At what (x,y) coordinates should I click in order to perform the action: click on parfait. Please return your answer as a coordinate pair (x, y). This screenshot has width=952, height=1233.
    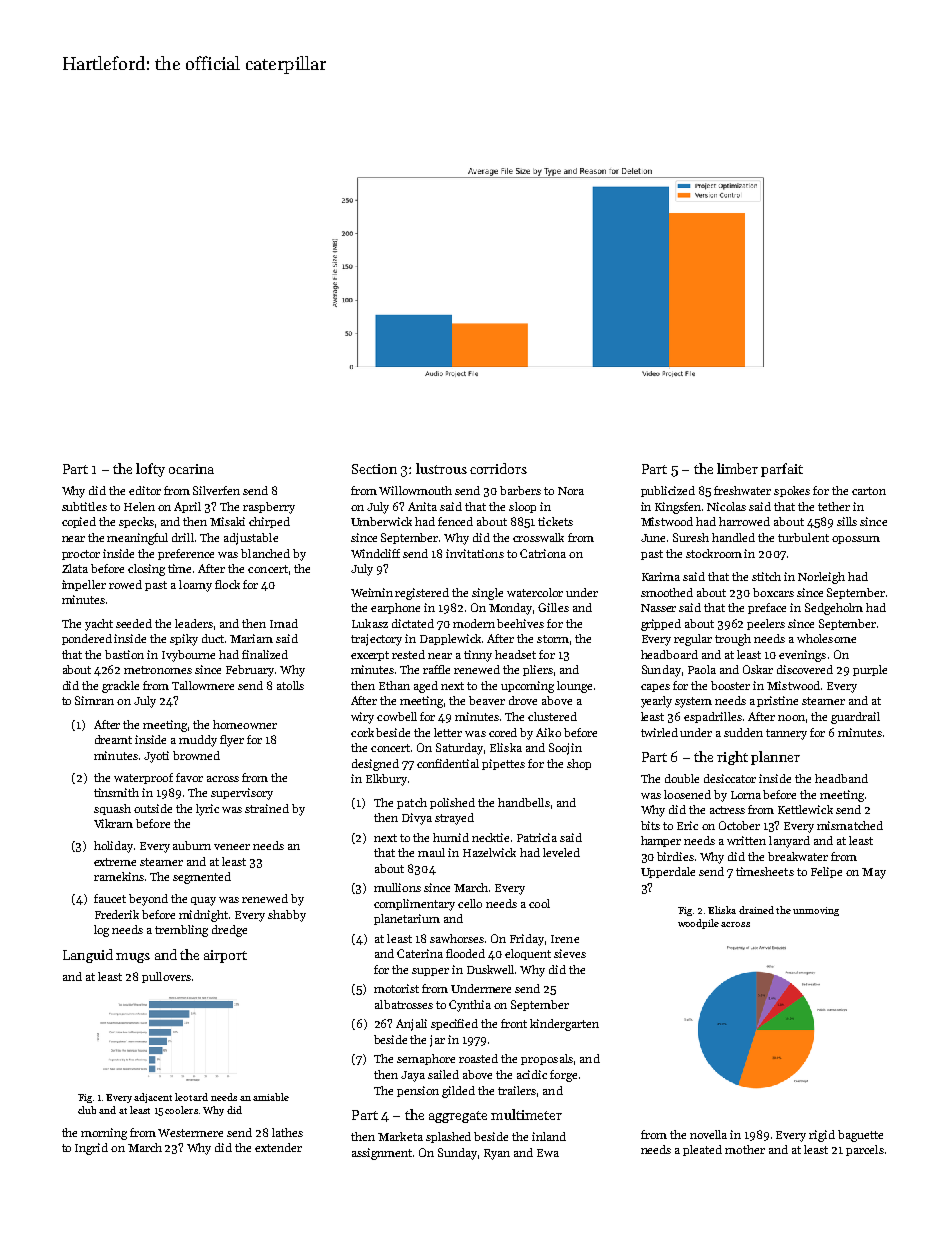
    Looking at the image, I should click on (782, 470).
